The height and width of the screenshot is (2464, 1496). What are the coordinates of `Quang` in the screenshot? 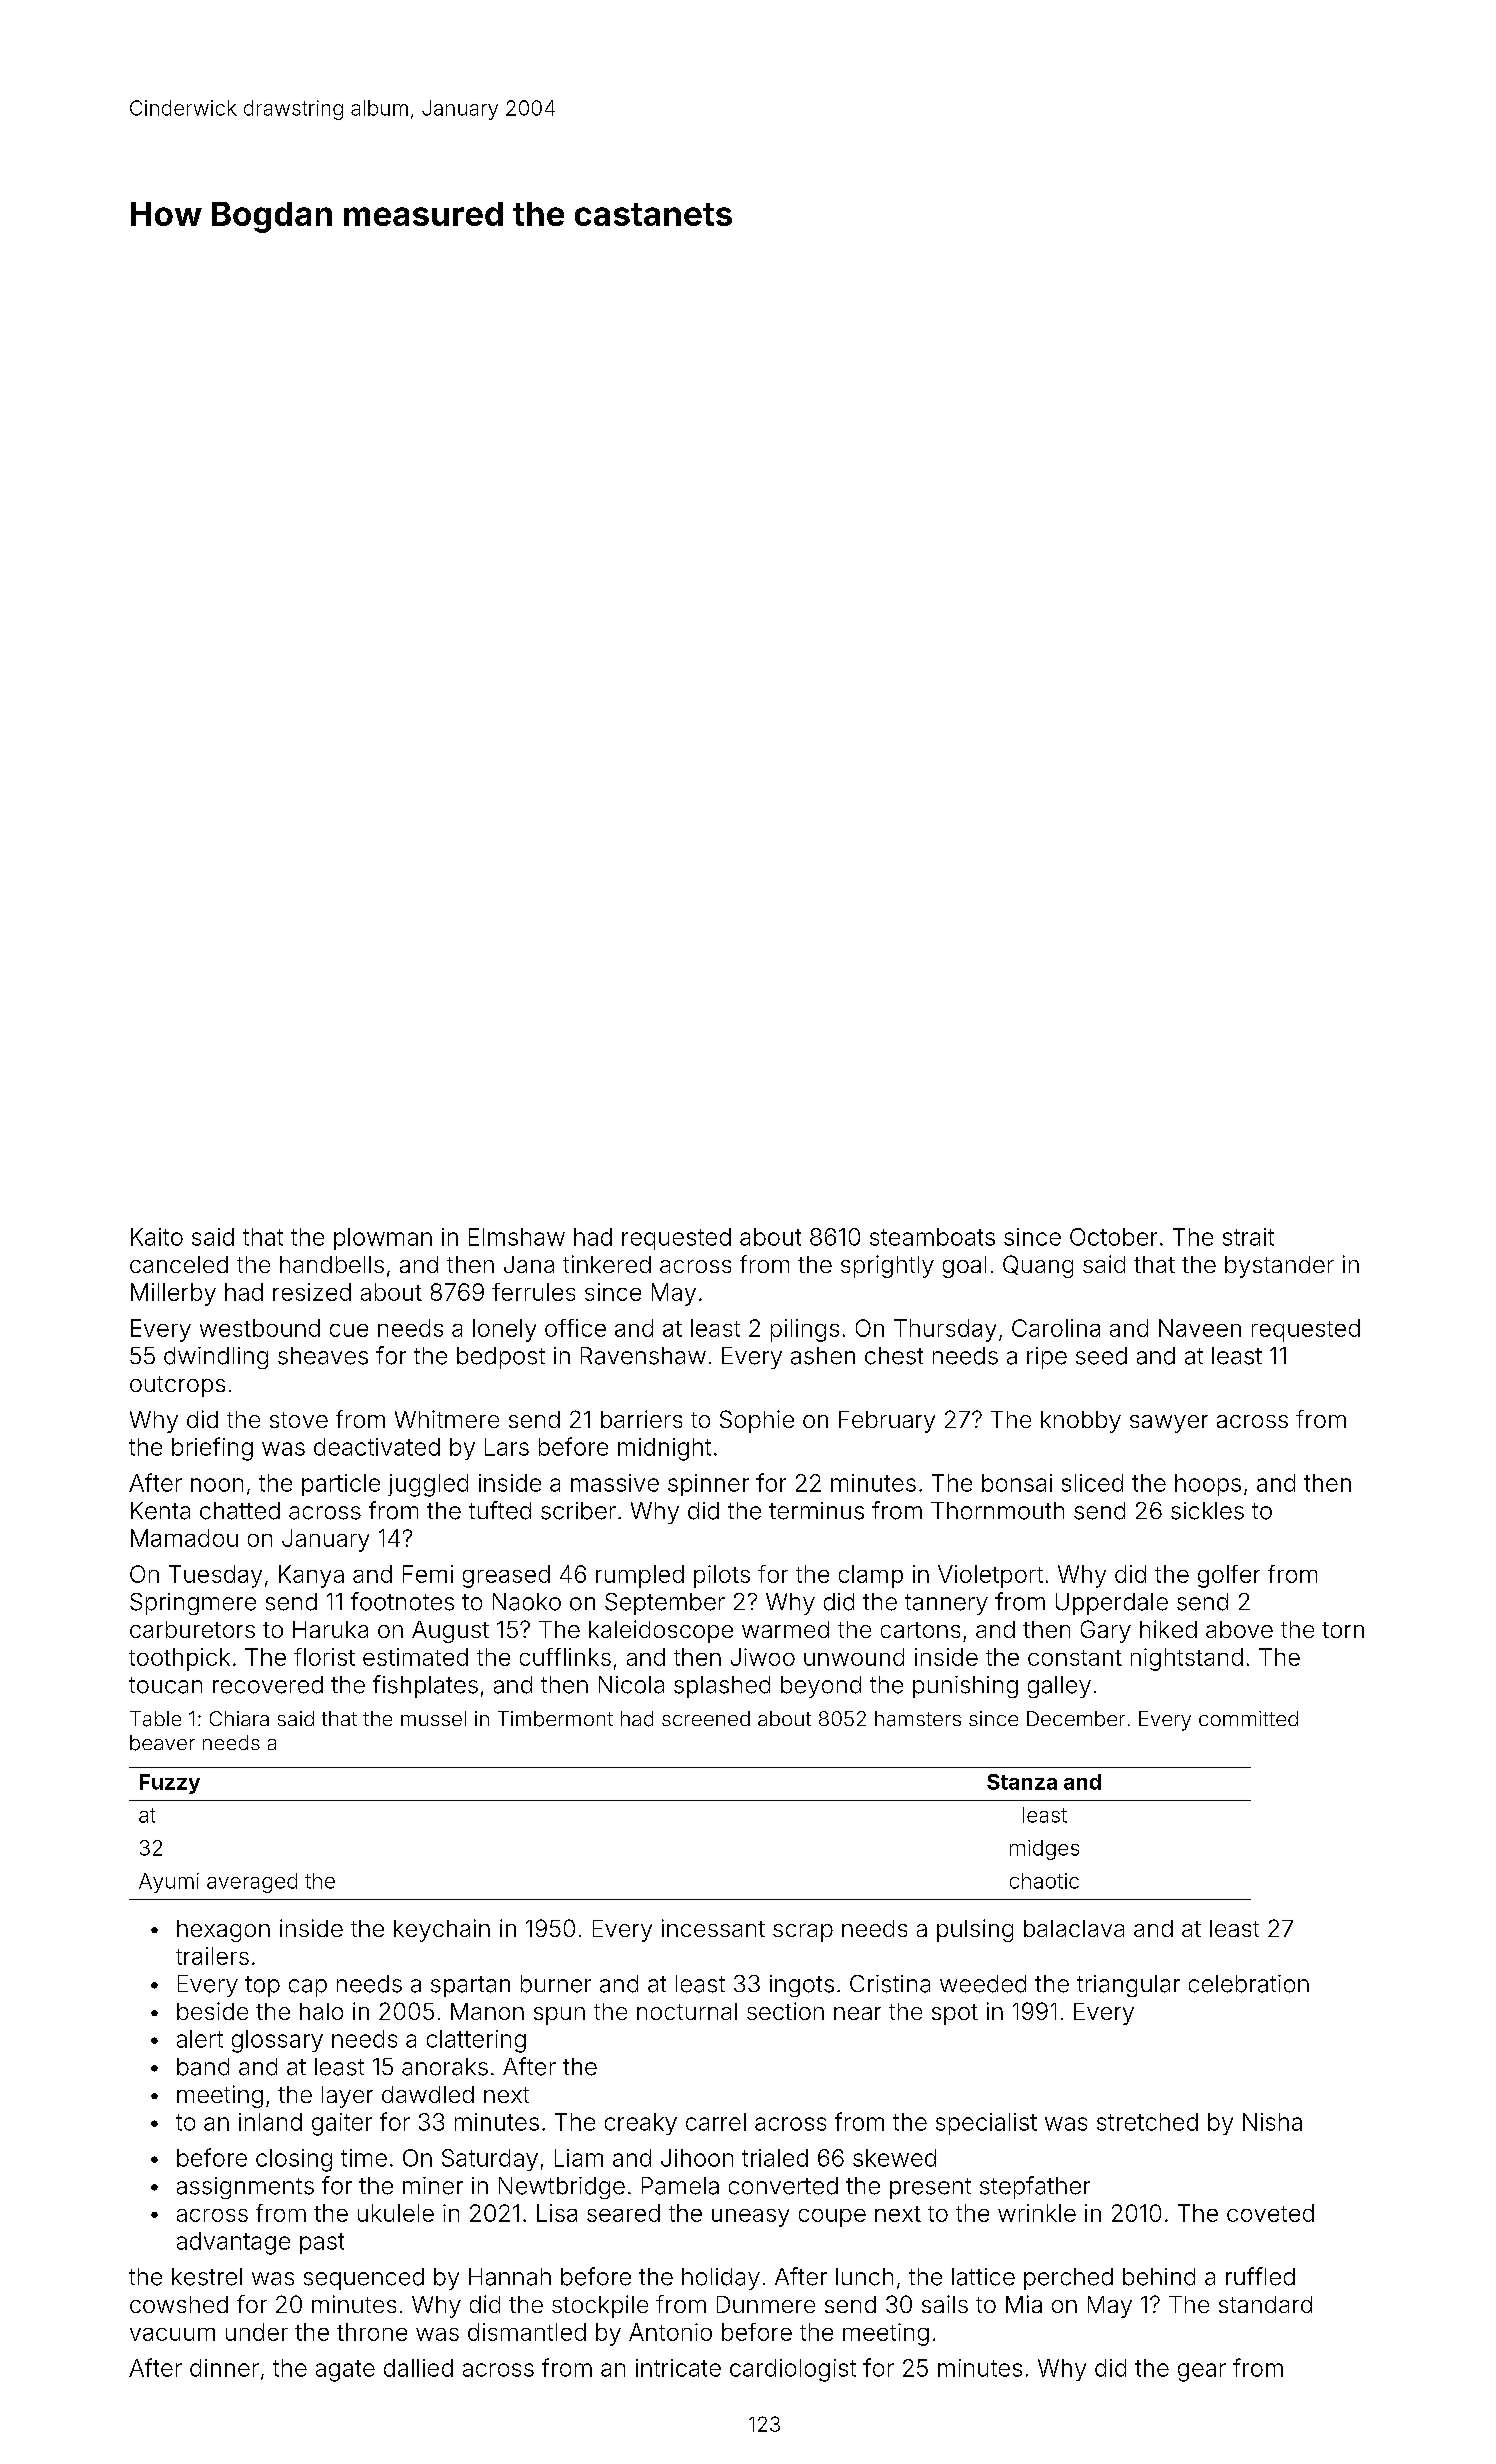 It's located at (1038, 1266).
